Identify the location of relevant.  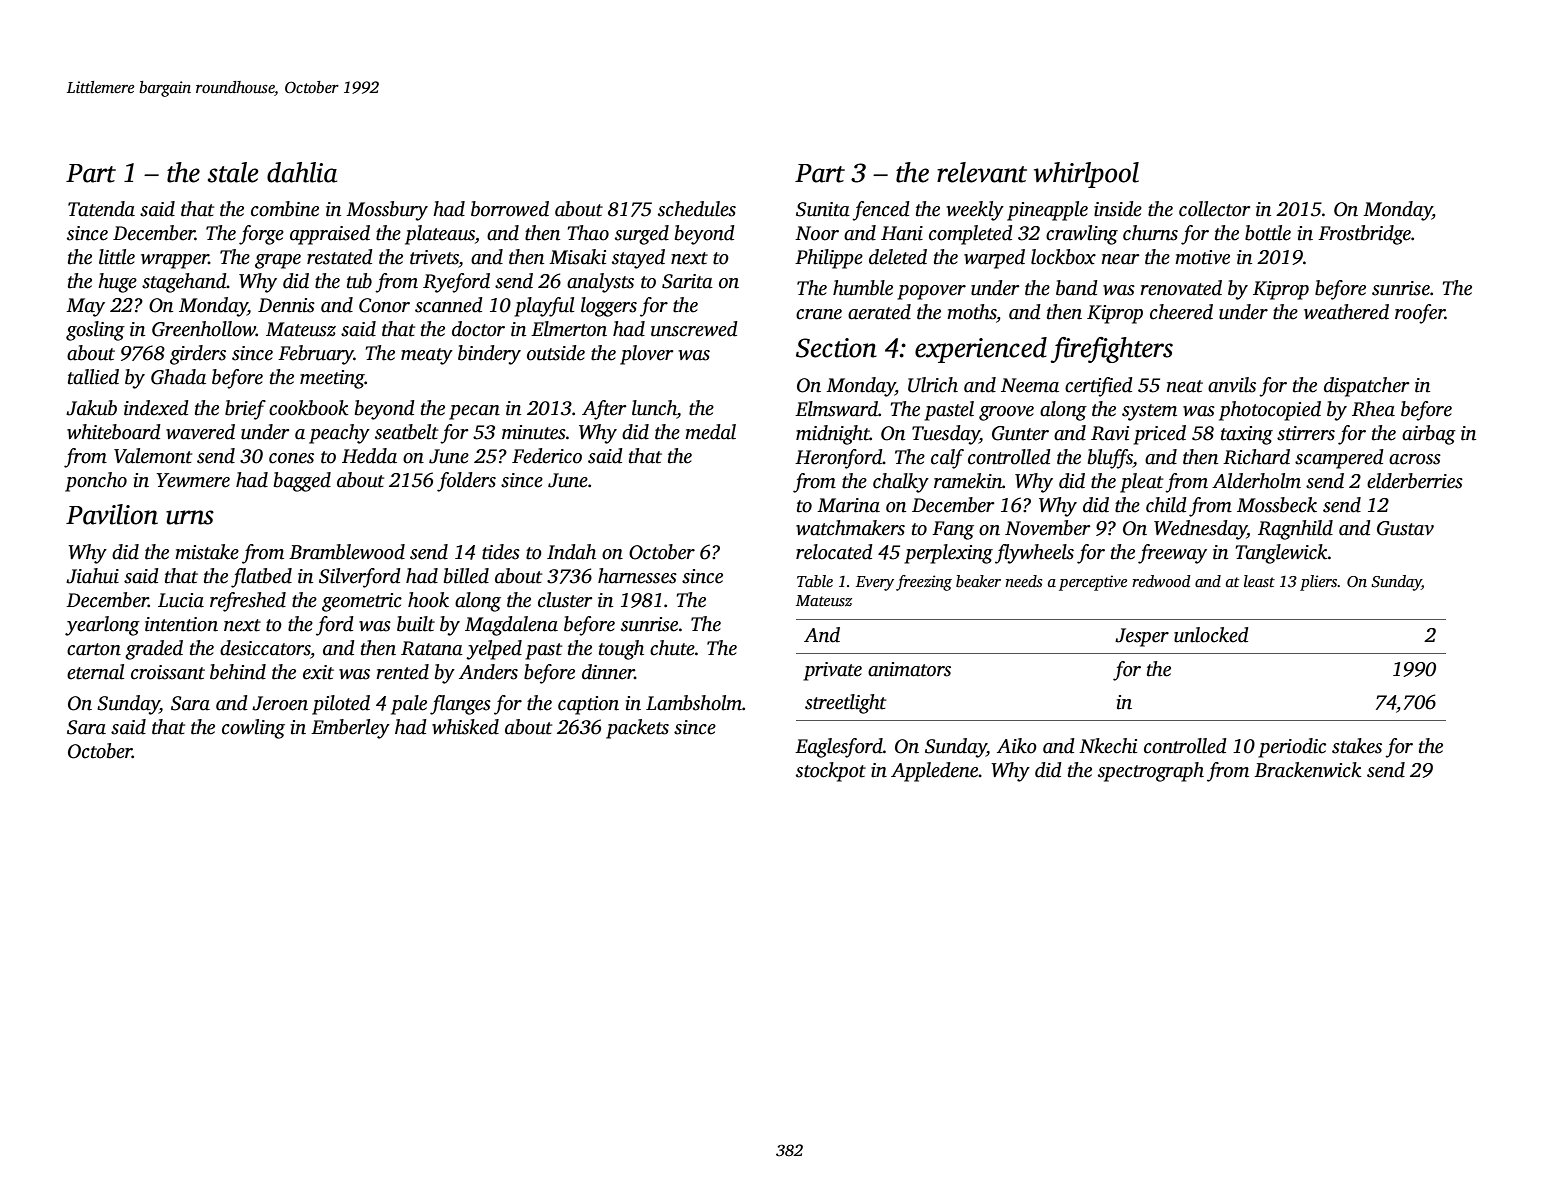
(982, 172).
